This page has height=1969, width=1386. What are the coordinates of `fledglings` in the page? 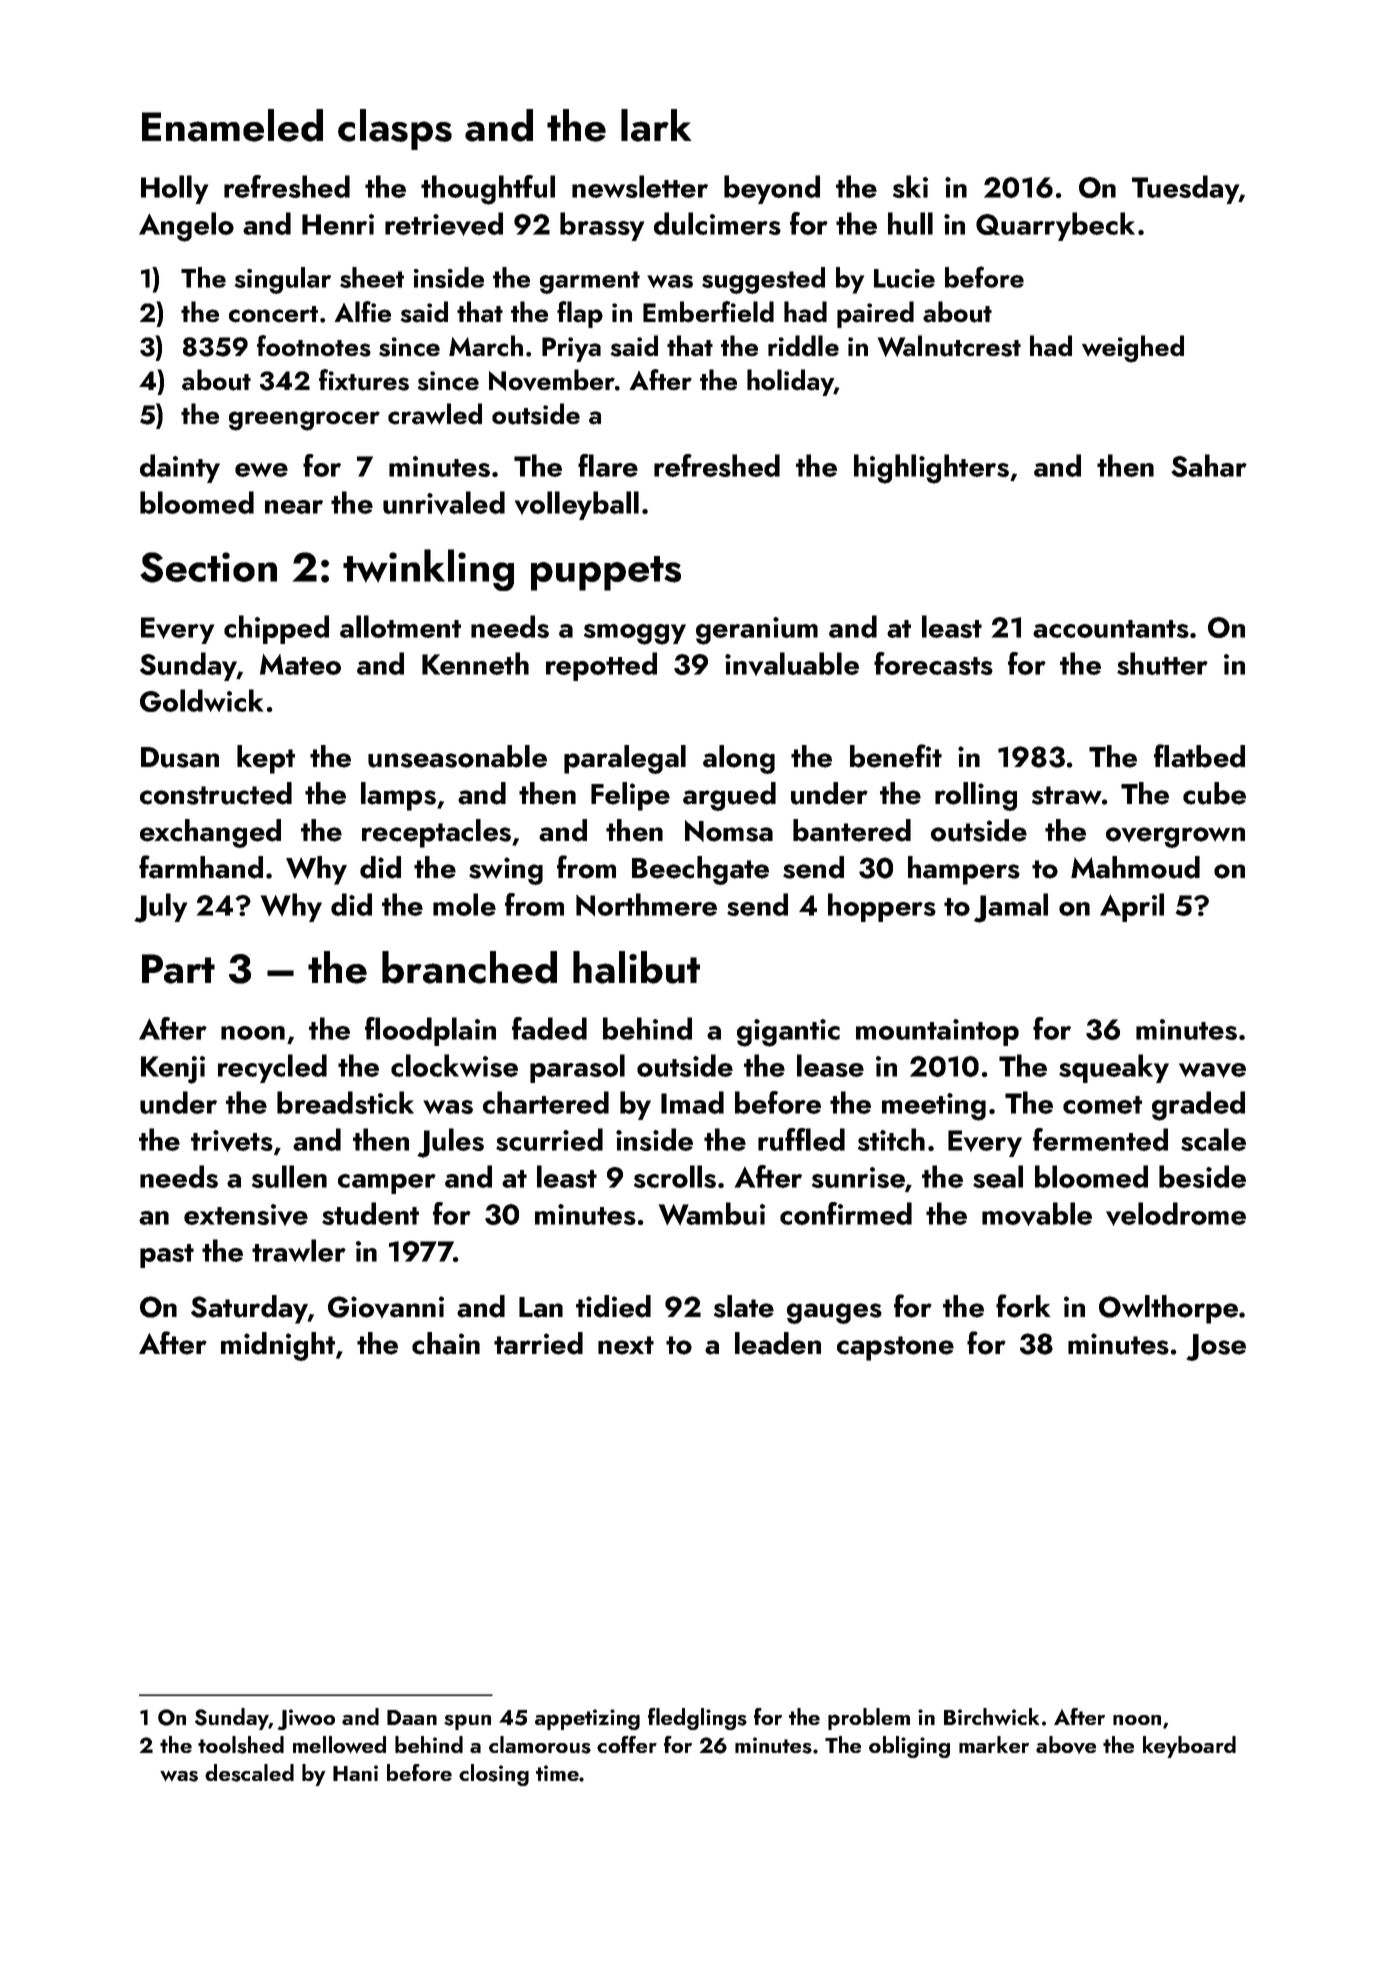 It's located at (697, 1719).
